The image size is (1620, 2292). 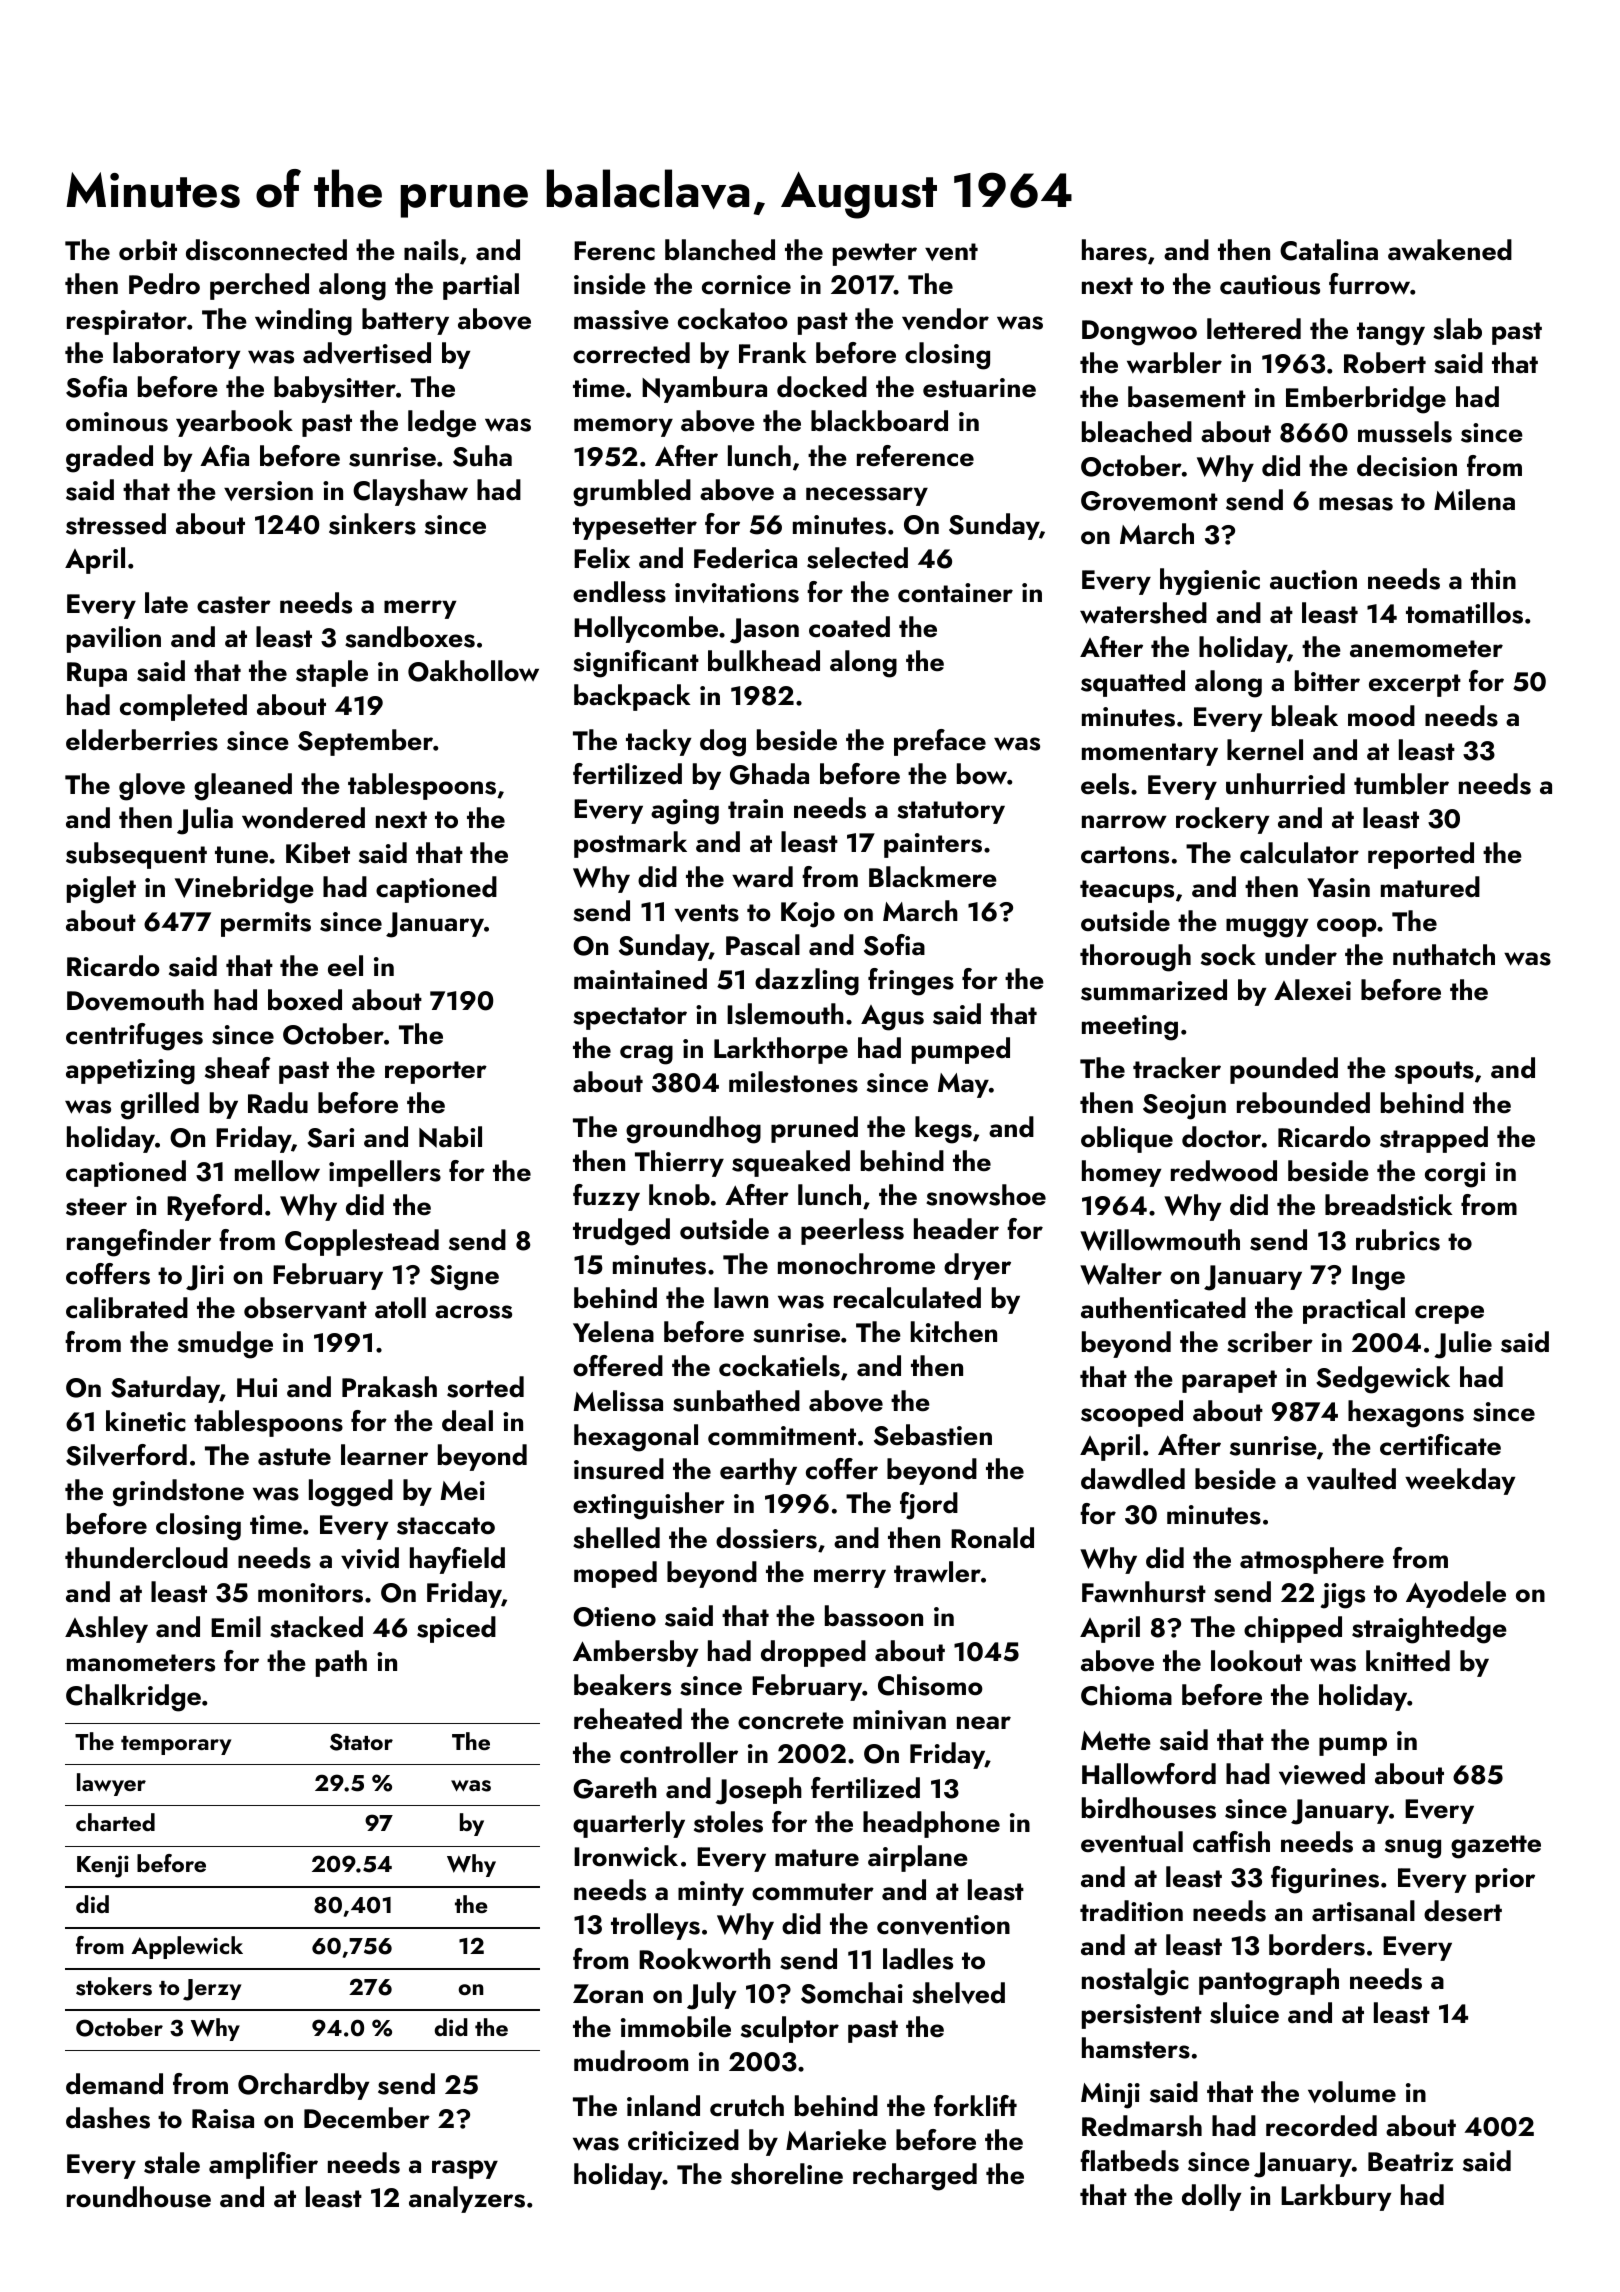 I want to click on recharged, so click(x=915, y=2177).
